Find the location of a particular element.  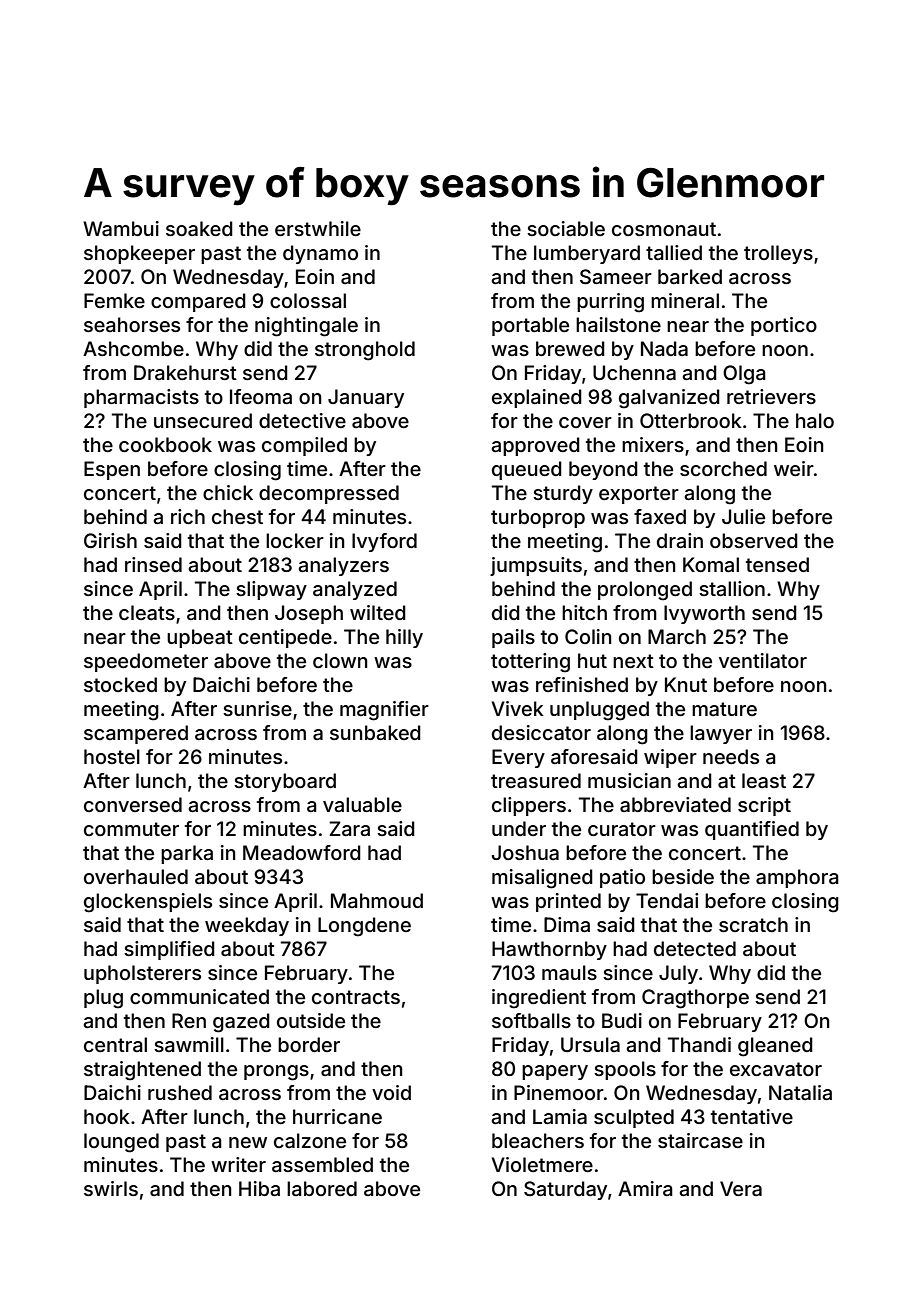

under is located at coordinates (519, 828).
